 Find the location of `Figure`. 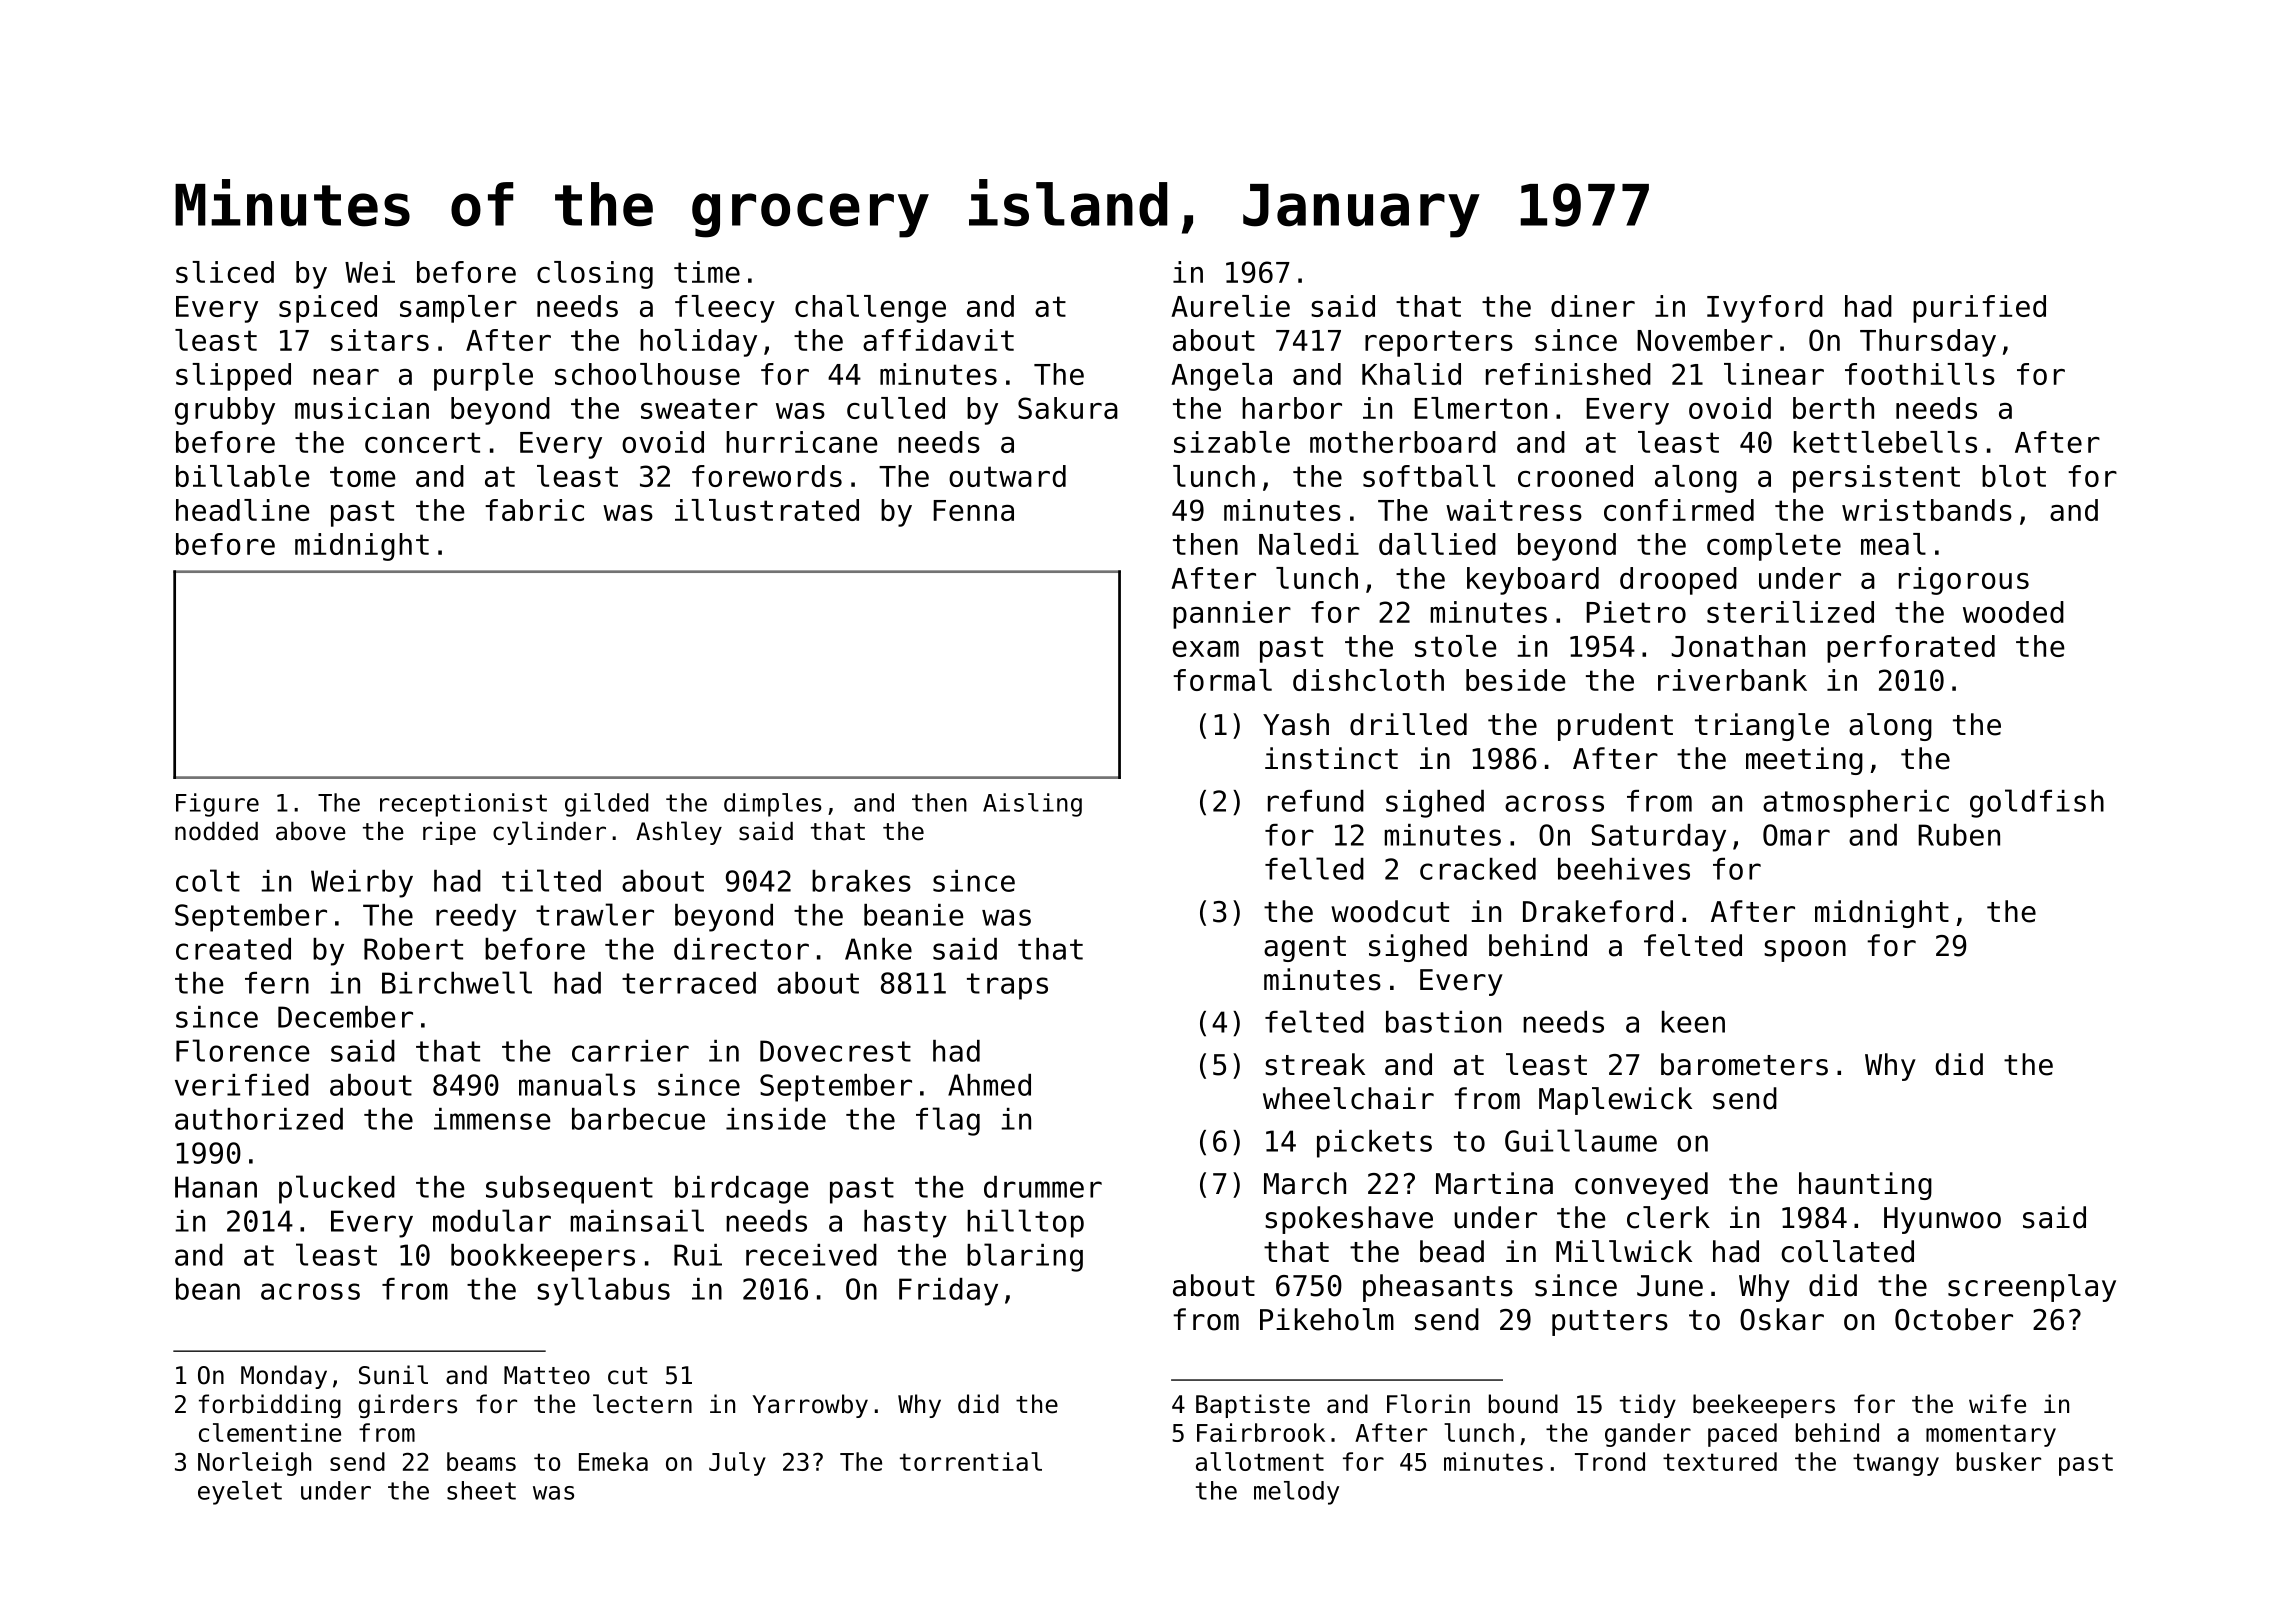

Figure is located at coordinates (217, 805).
